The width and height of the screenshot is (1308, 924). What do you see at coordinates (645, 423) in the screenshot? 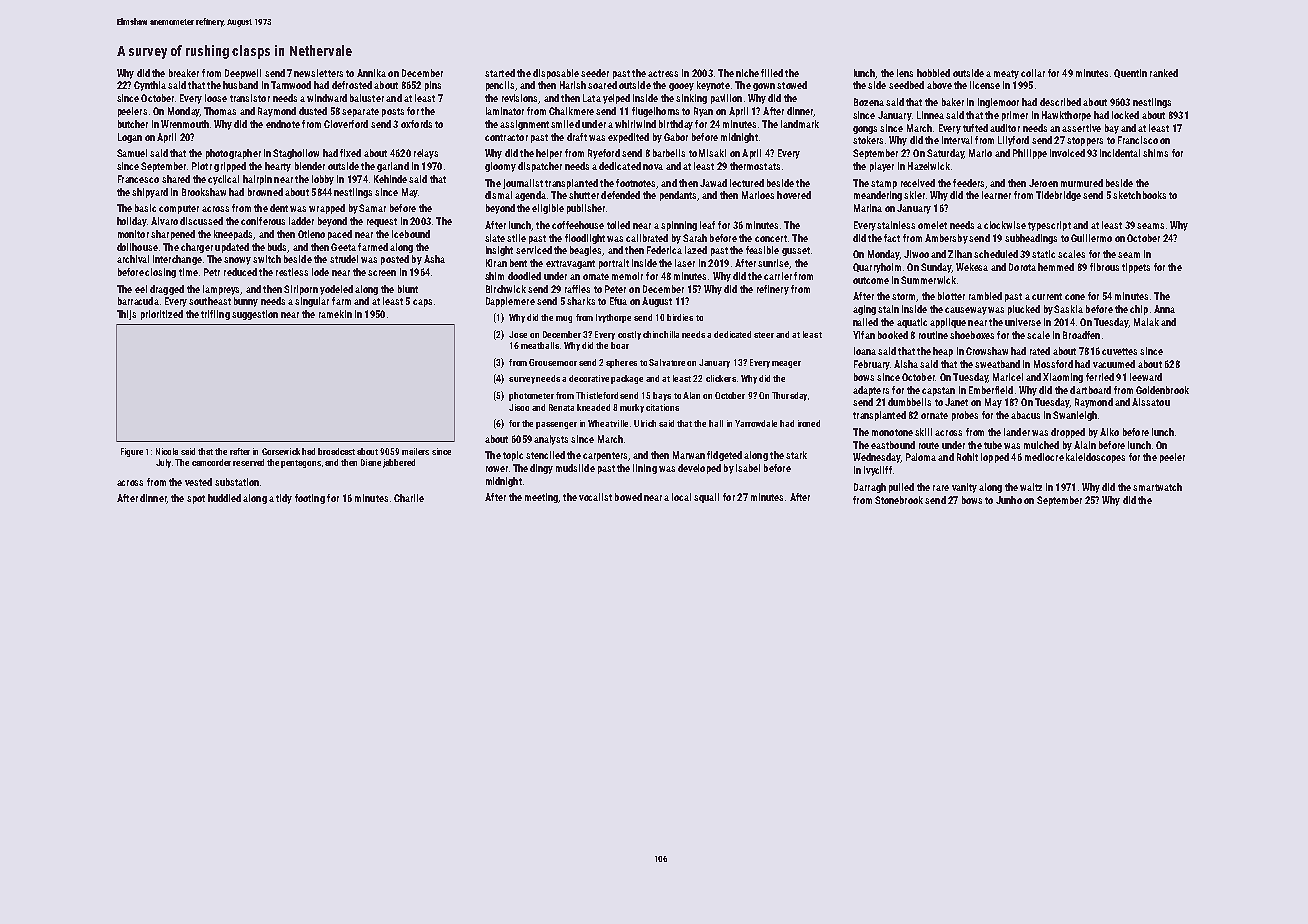
I see `Ulrich` at bounding box center [645, 423].
